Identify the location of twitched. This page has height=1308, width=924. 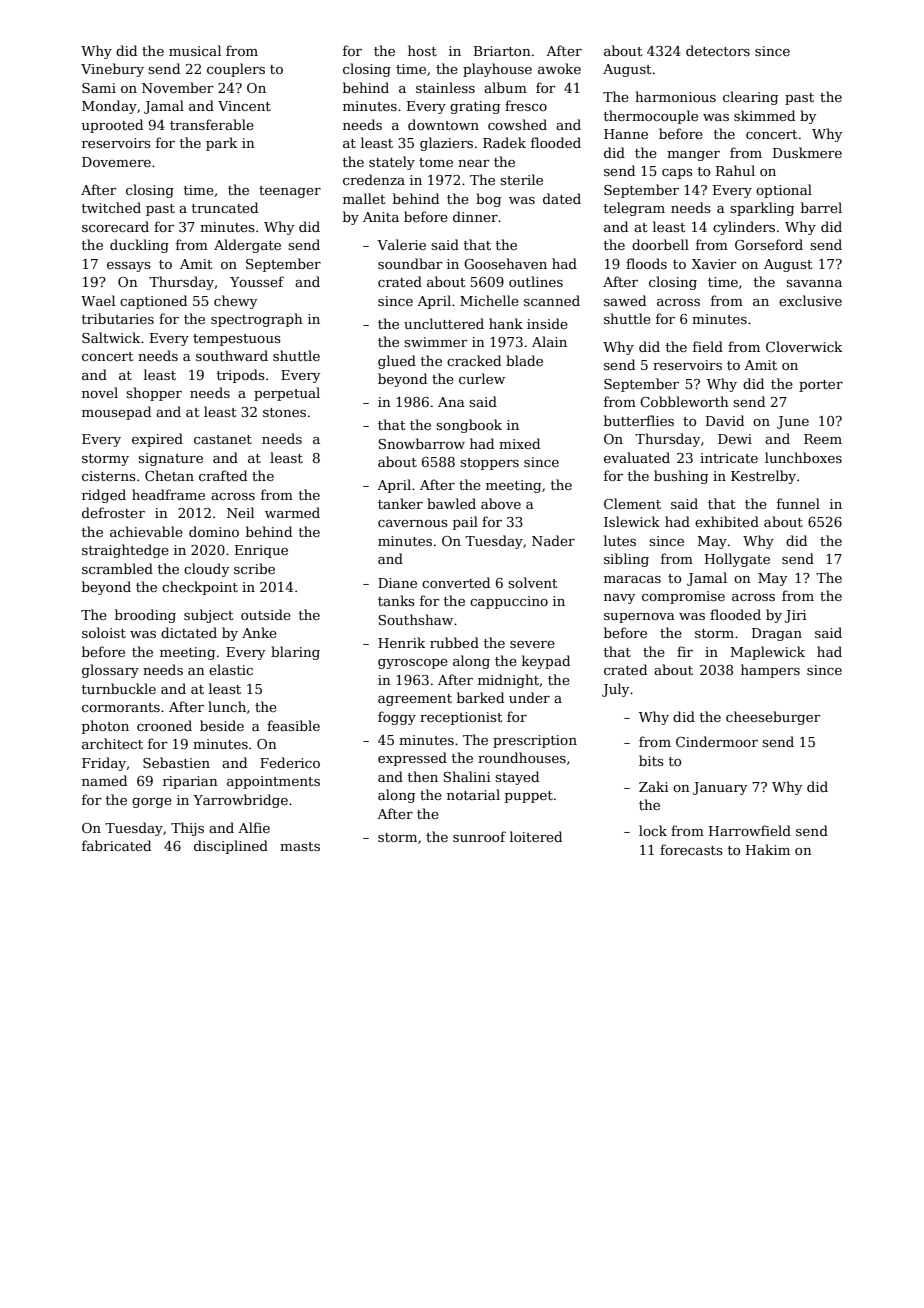
(111, 207).
